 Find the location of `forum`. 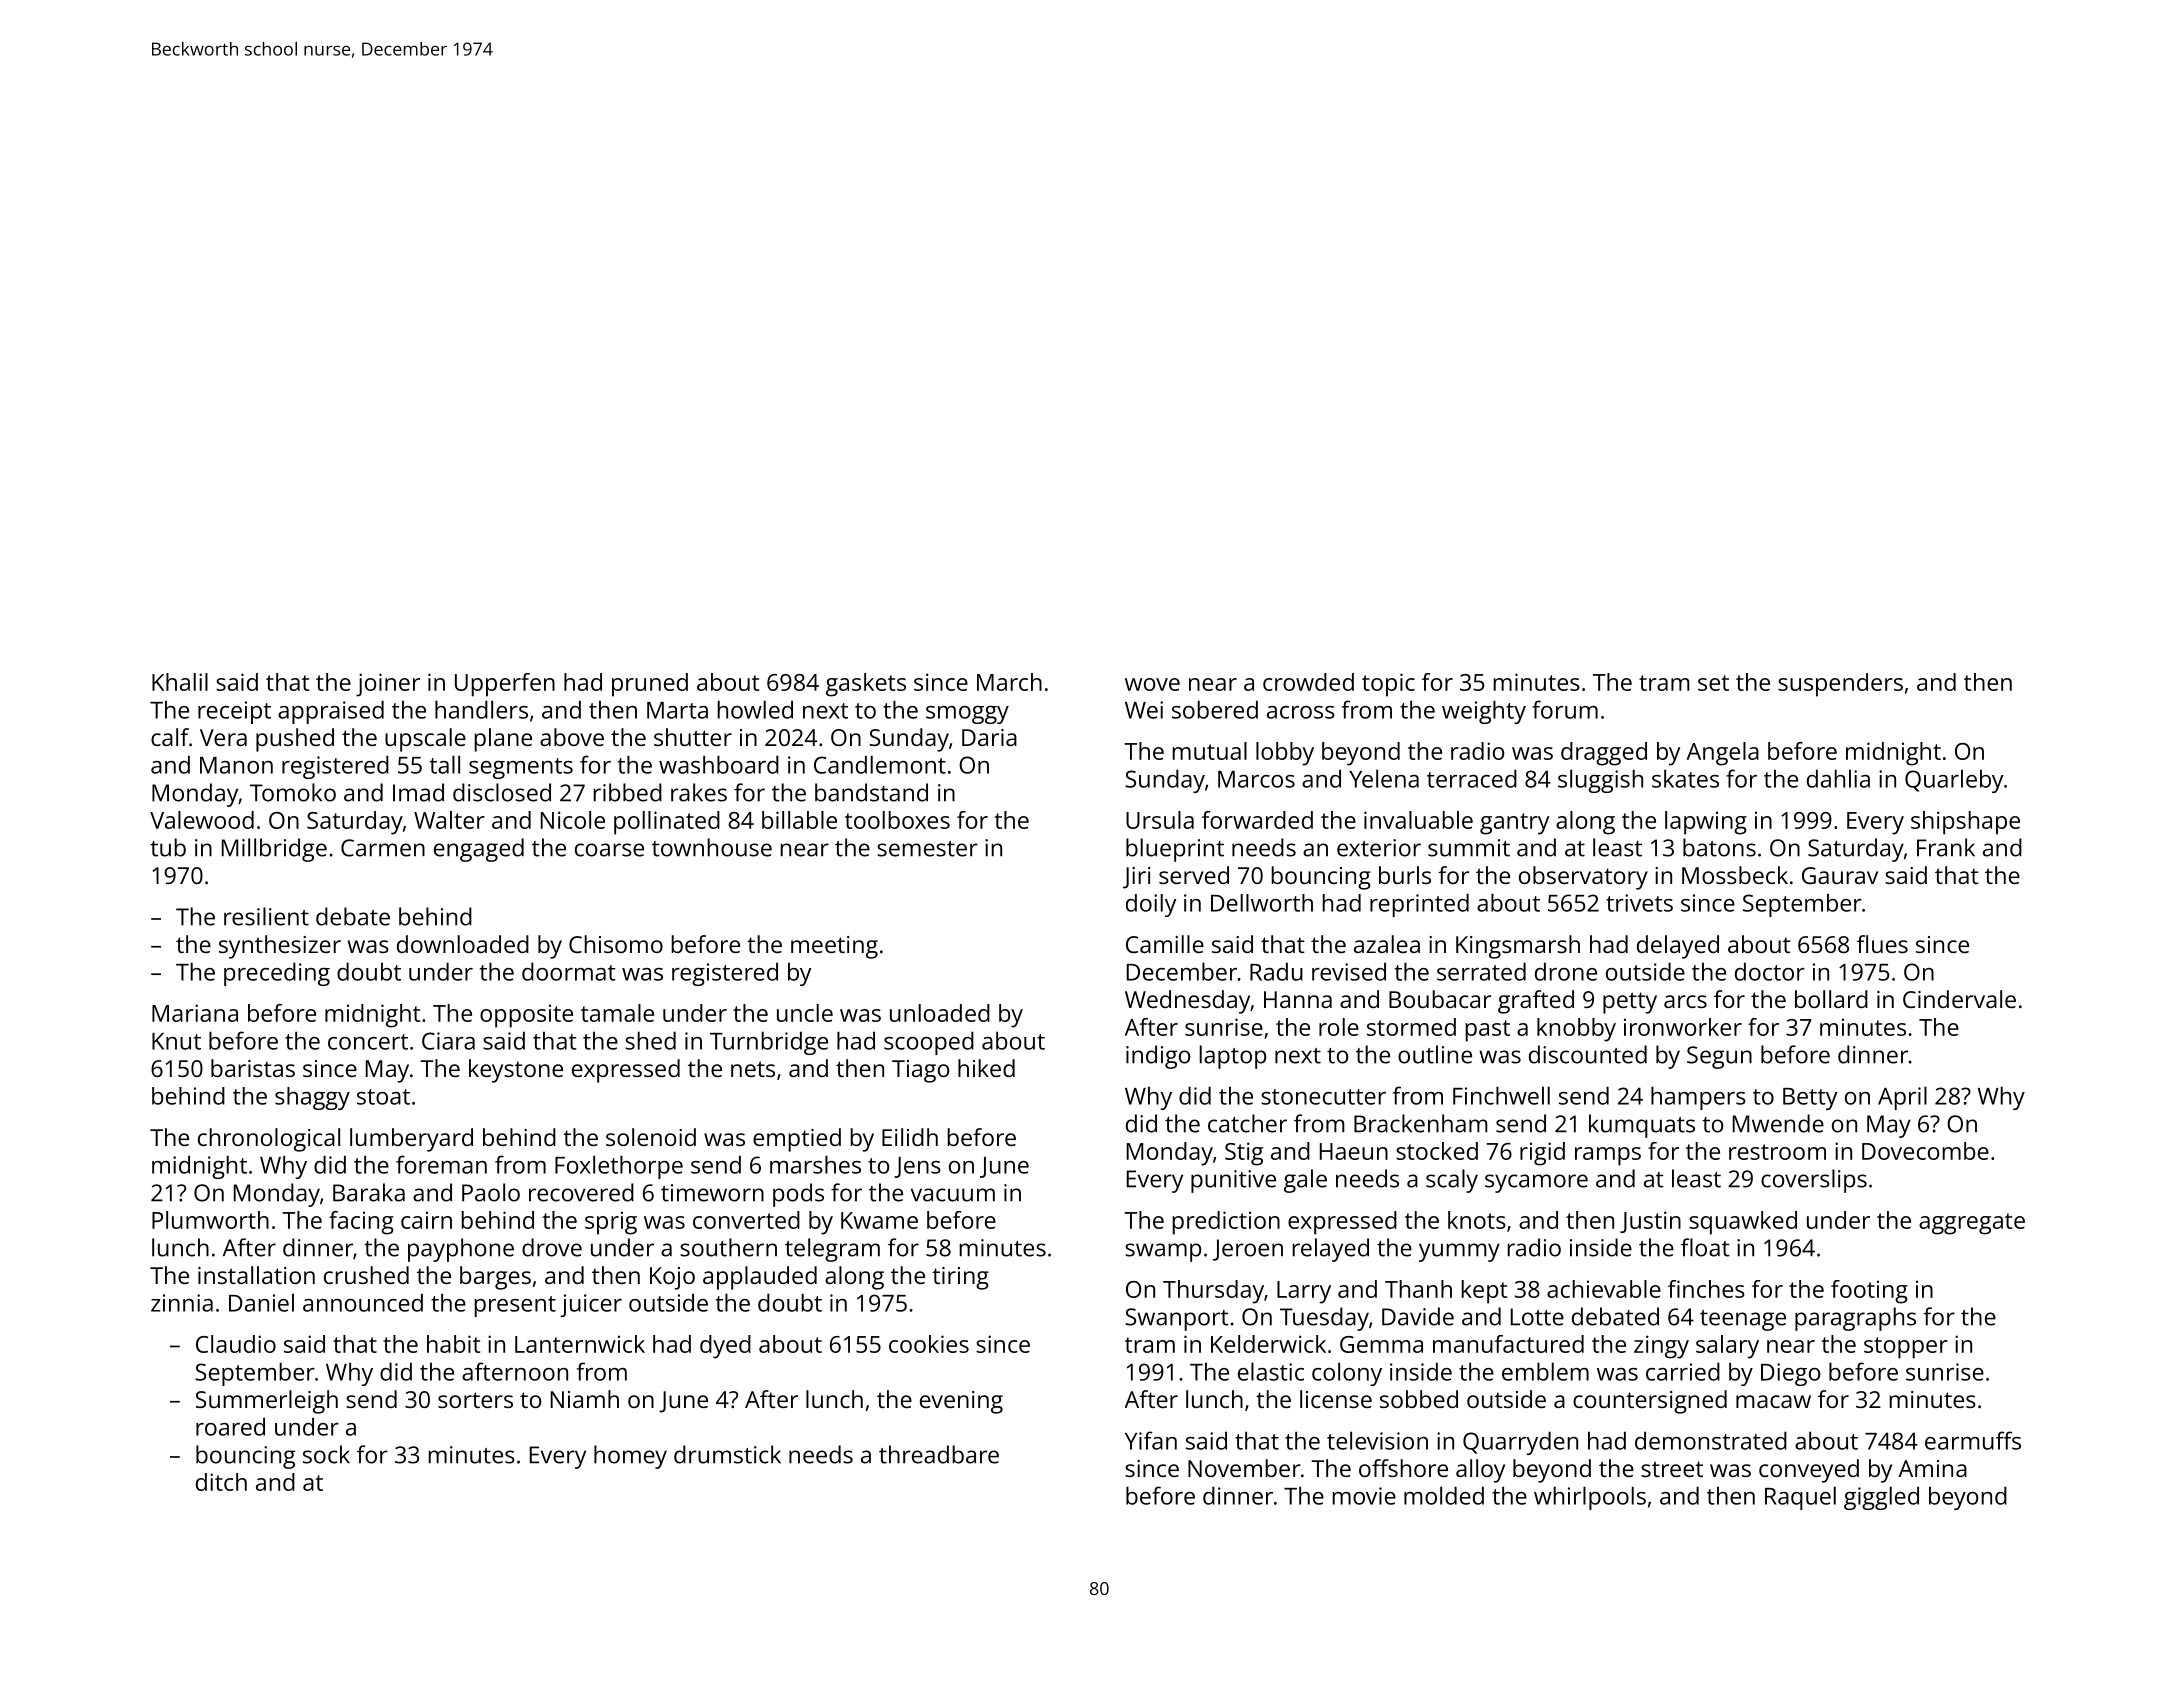

forum is located at coordinates (1565, 709).
